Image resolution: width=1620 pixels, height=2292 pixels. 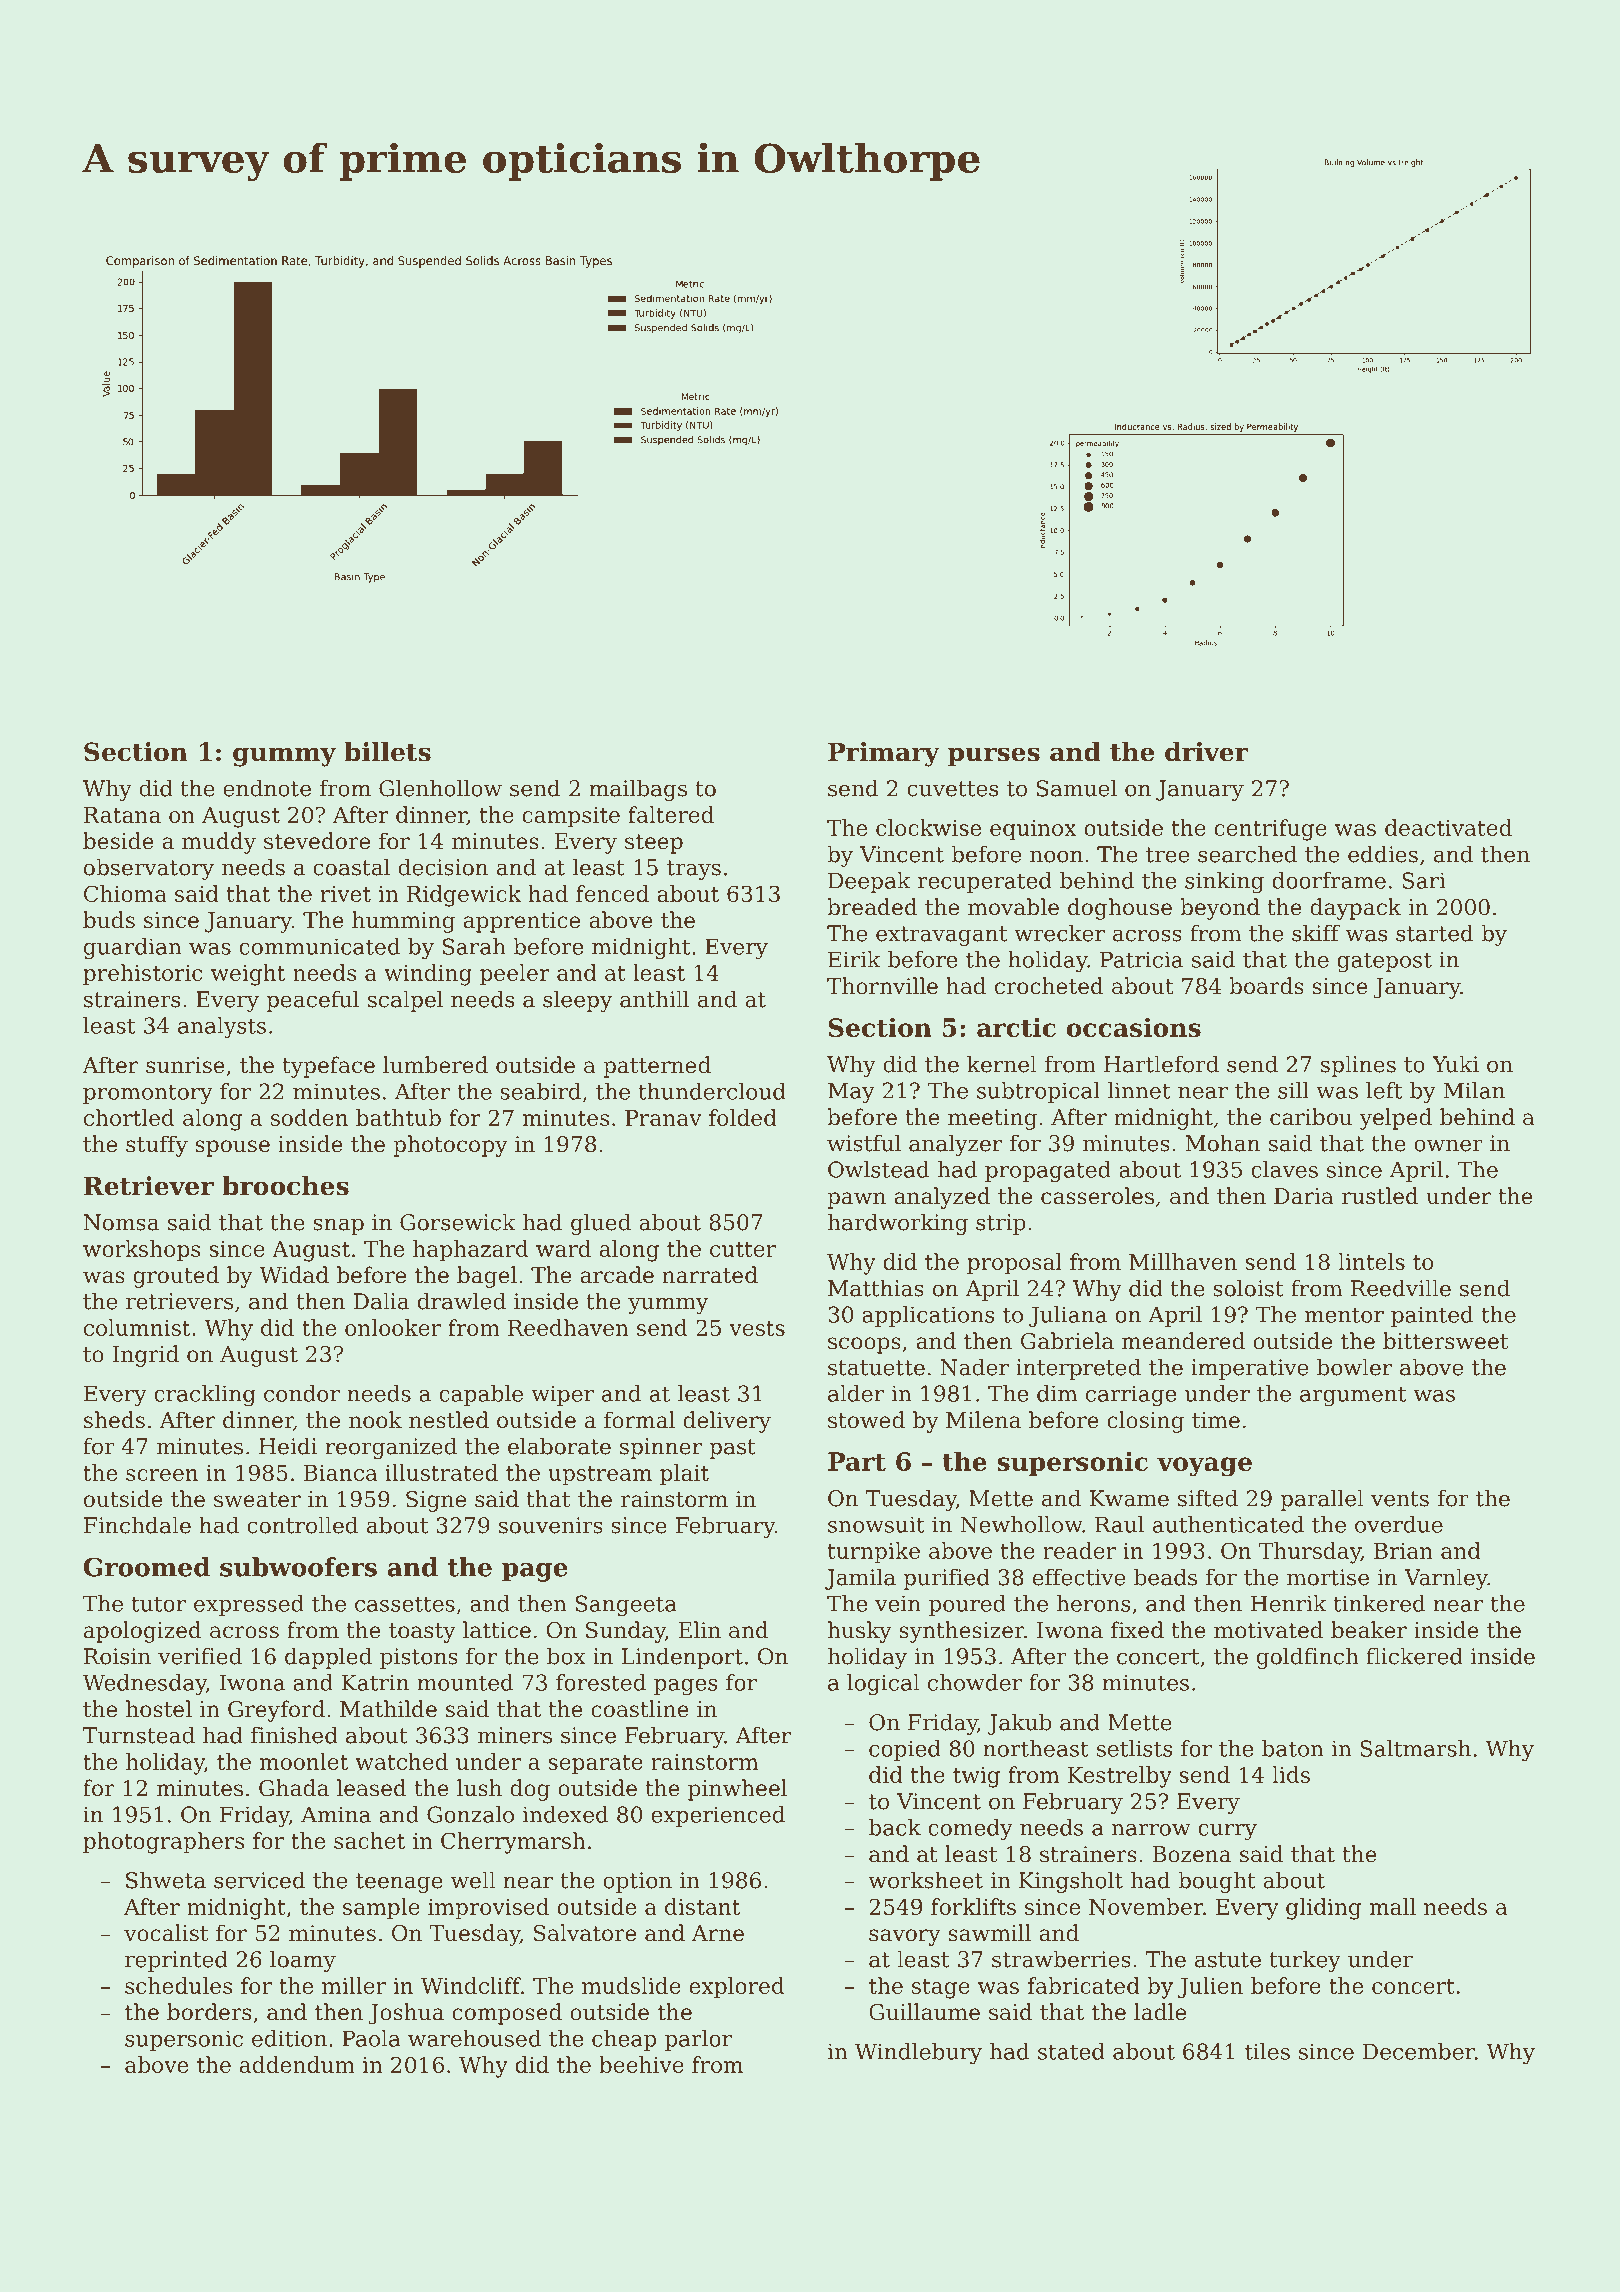 I want to click on forested, so click(x=601, y=1682).
